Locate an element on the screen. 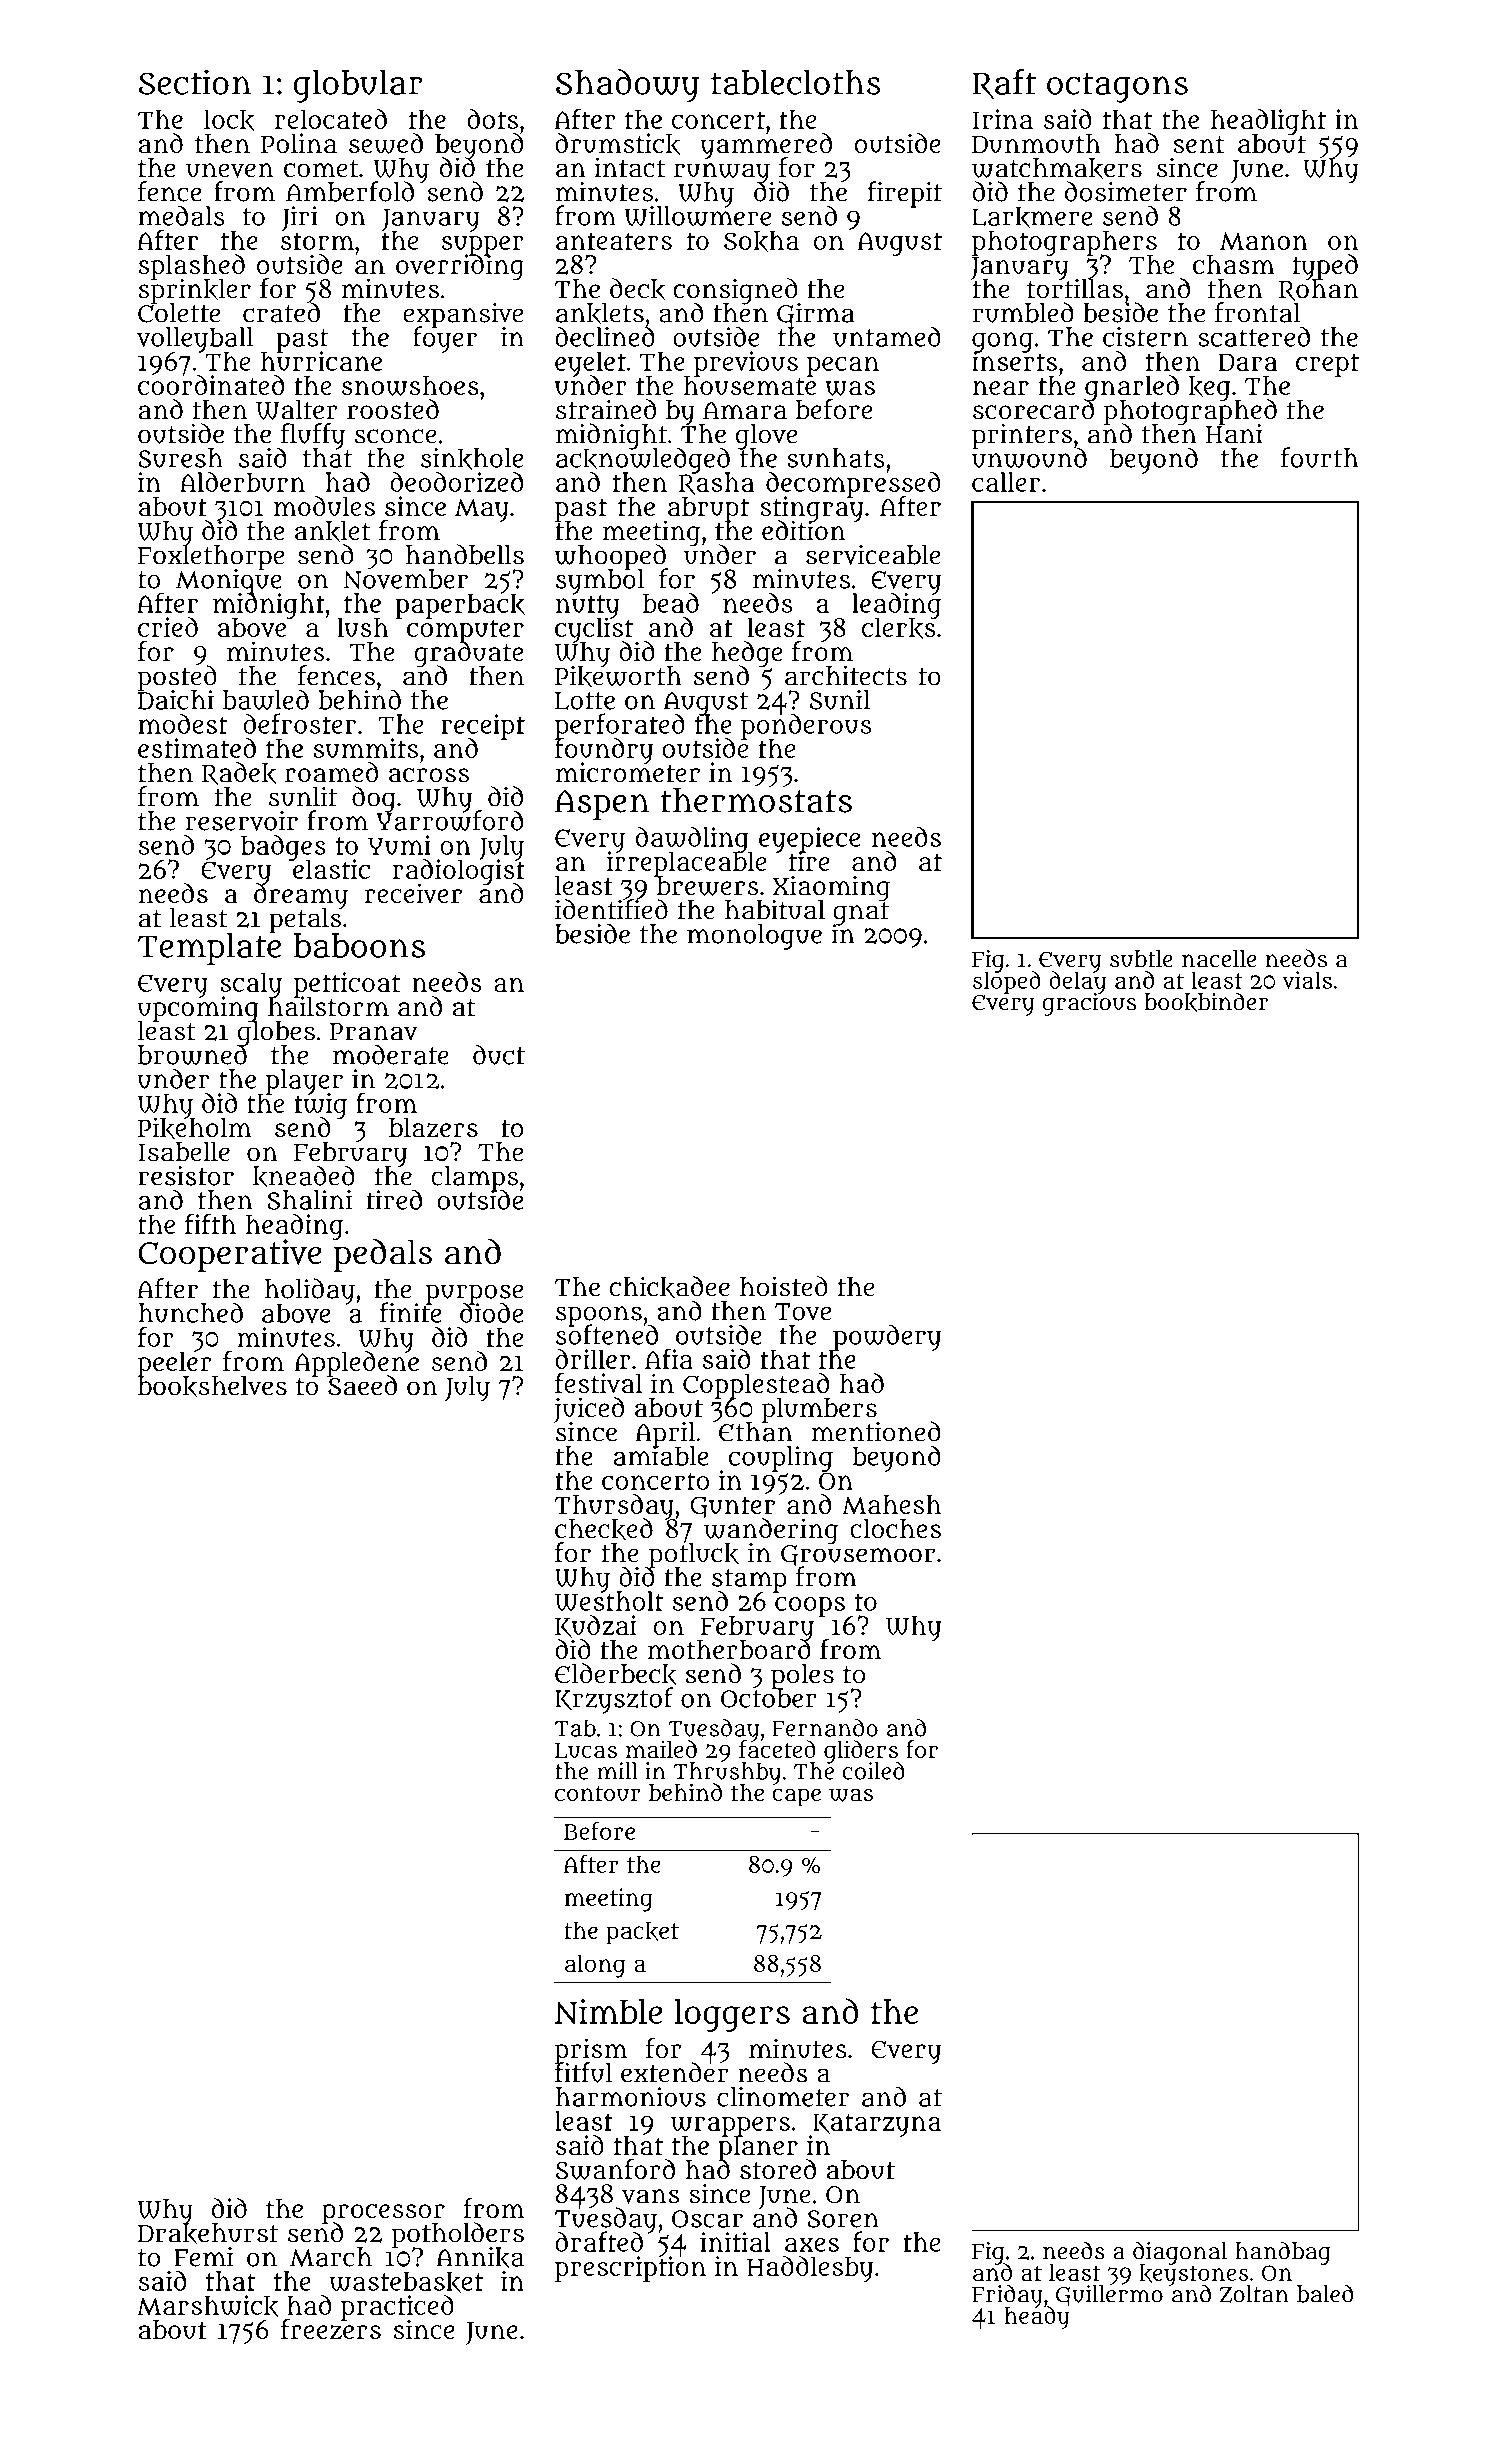 Image resolution: width=1496 pixels, height=2464 pixels. powdery is located at coordinates (886, 1337).
